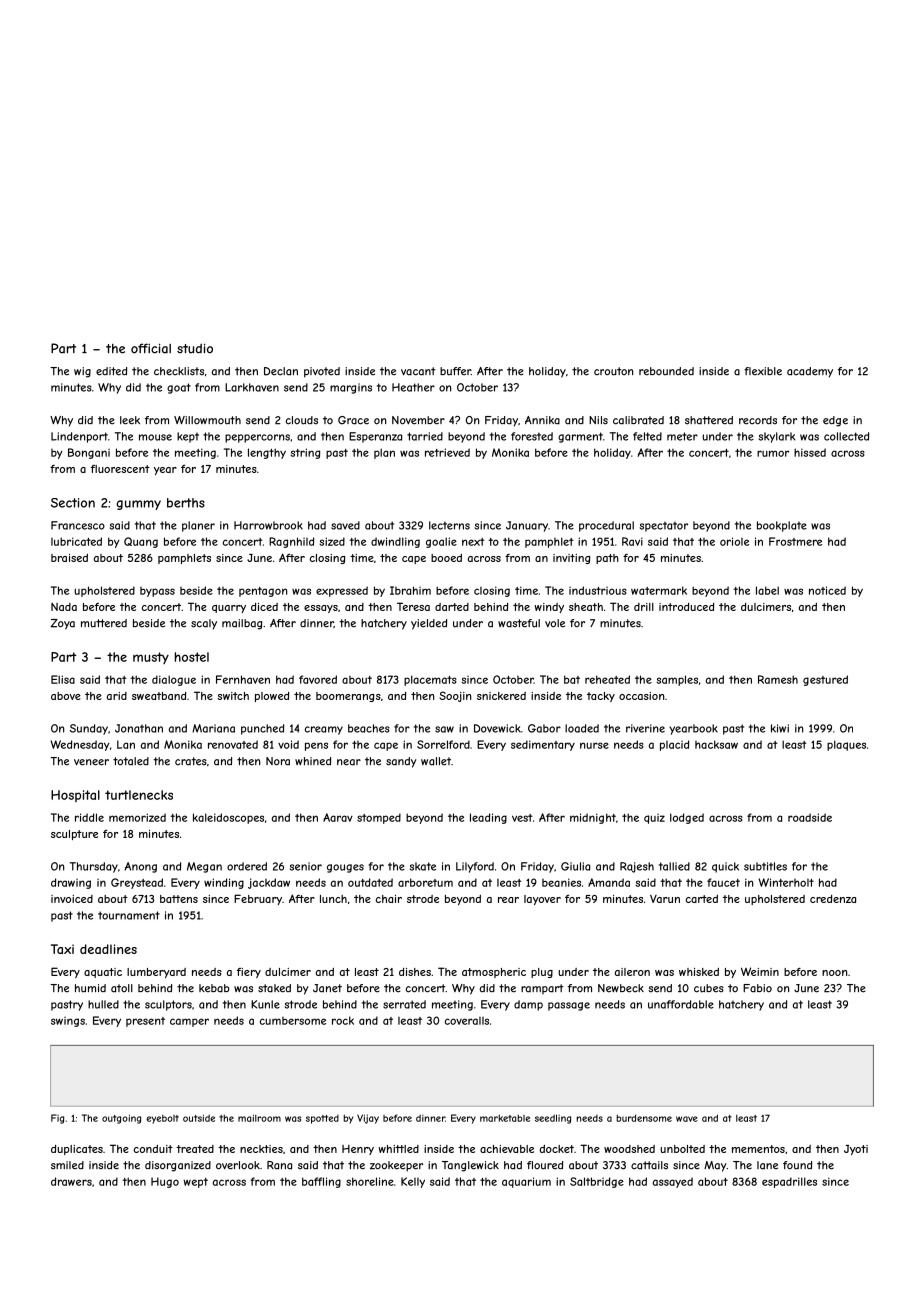  I want to click on Hugo, so click(165, 1182).
